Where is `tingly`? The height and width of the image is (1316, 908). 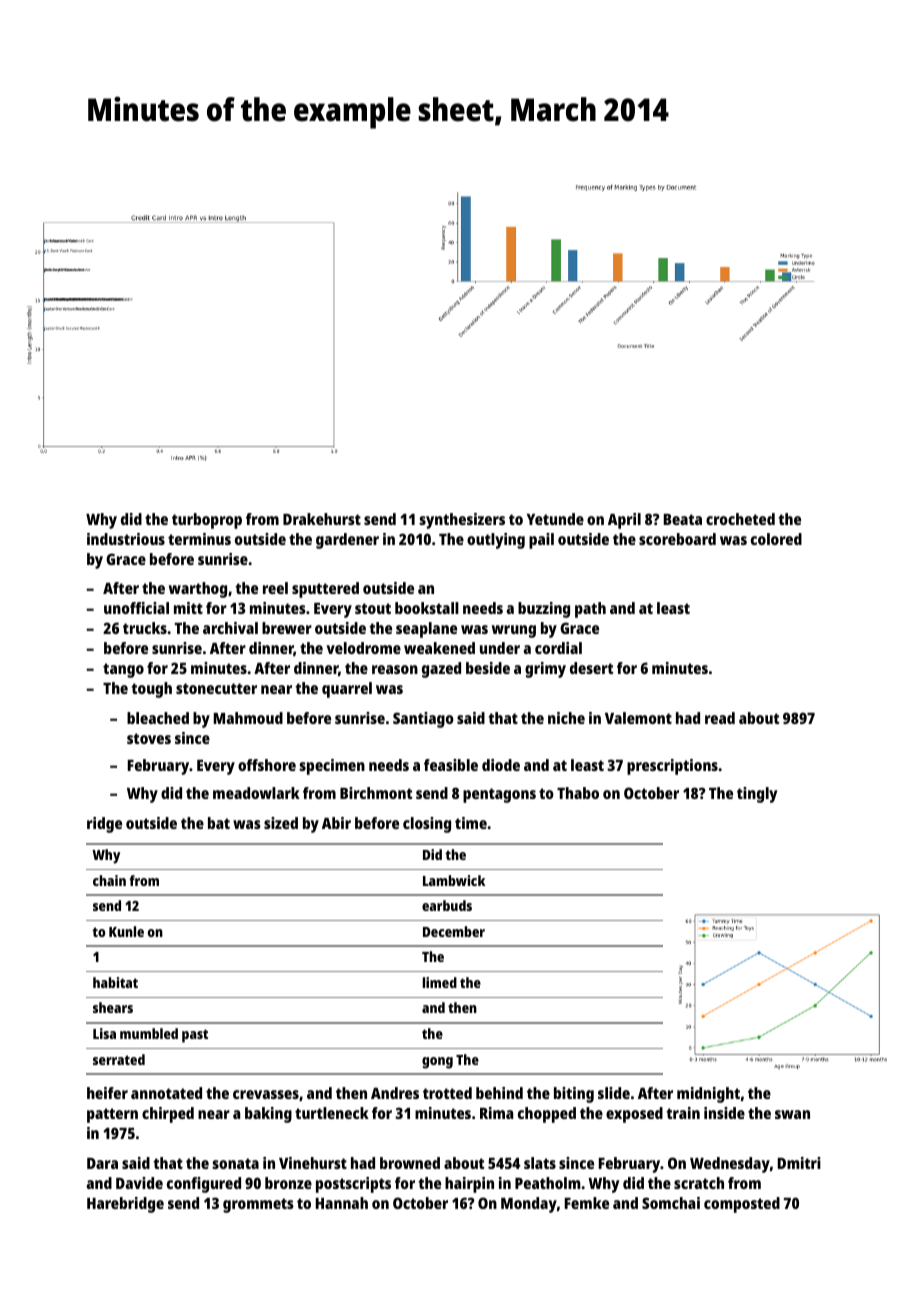
tingly is located at coordinates (757, 795).
